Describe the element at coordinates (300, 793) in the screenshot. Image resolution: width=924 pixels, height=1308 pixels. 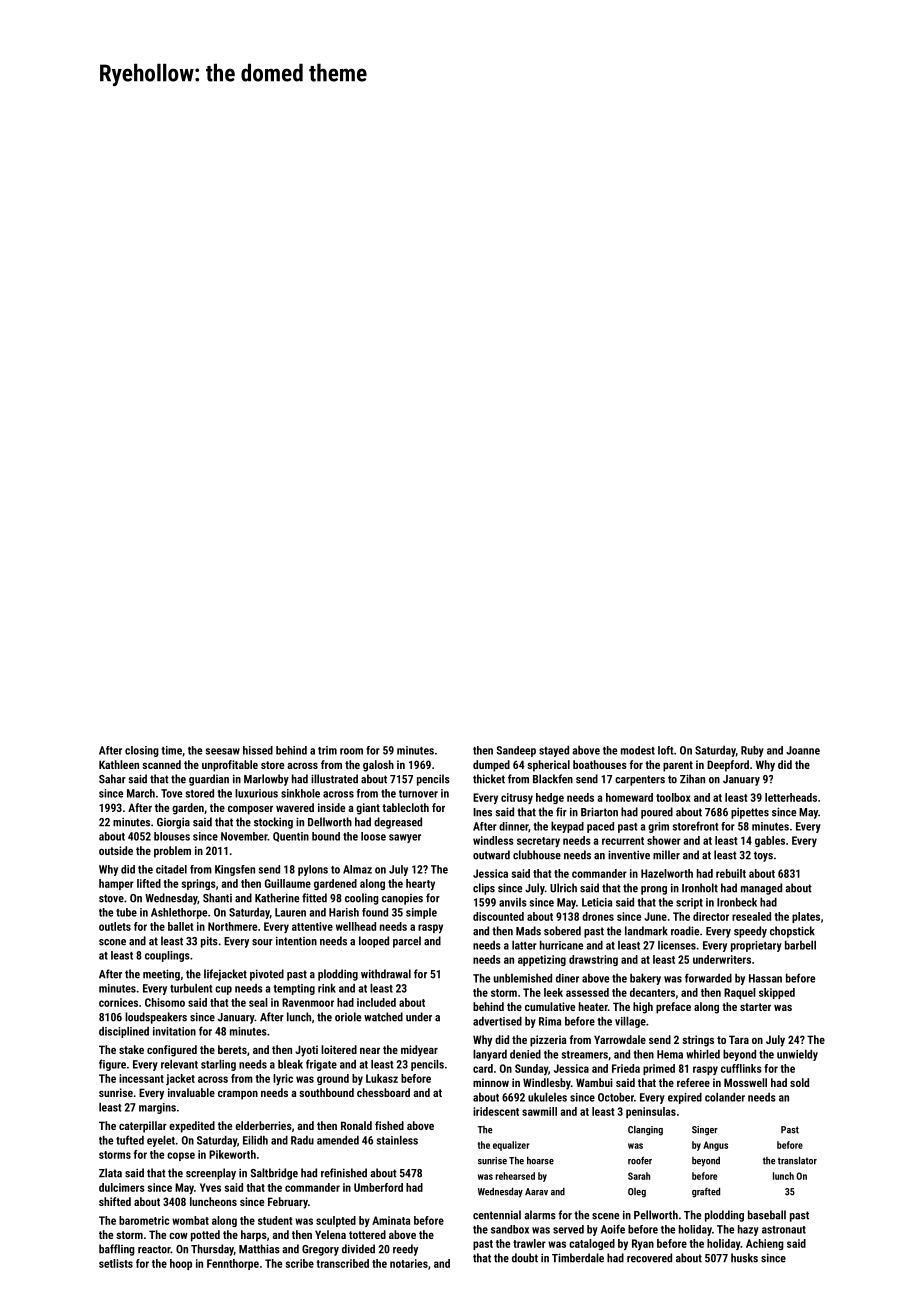
I see `sinkhole` at that location.
